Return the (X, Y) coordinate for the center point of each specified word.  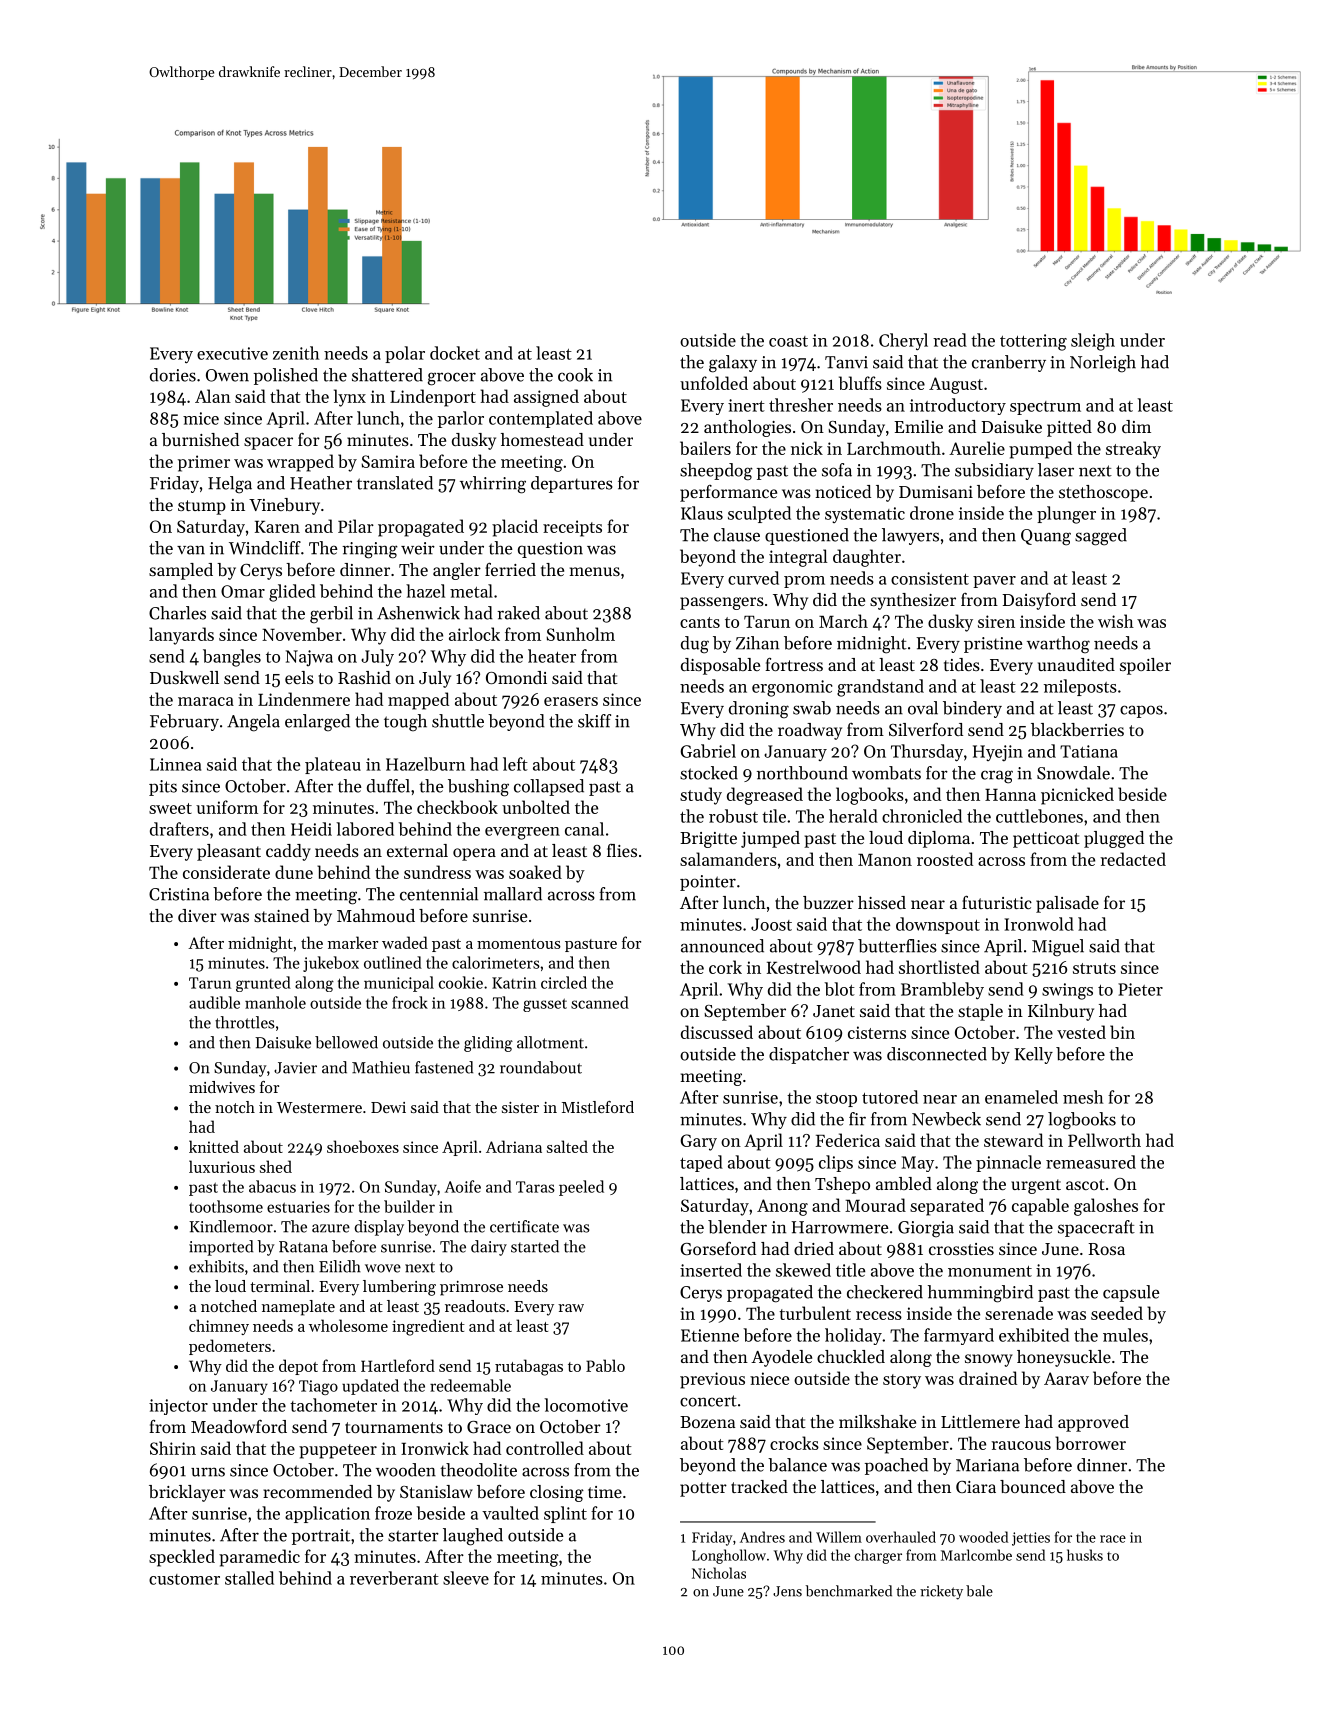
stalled (249, 1578)
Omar (243, 591)
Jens (787, 1591)
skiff (594, 721)
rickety (941, 1592)
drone (932, 513)
